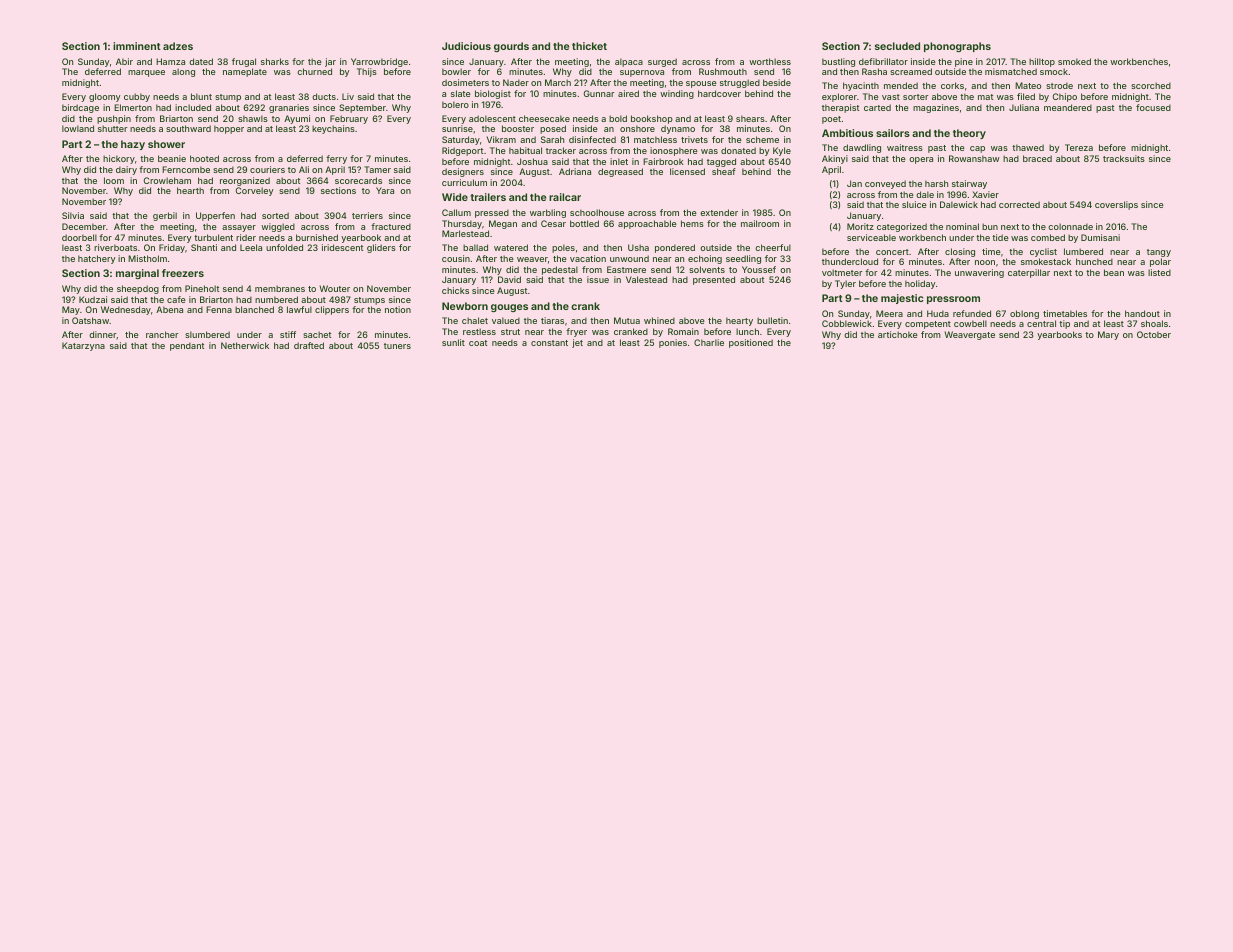 This page has height=952, width=1233. What do you see at coordinates (652, 119) in the page?
I see `bookshop` at bounding box center [652, 119].
